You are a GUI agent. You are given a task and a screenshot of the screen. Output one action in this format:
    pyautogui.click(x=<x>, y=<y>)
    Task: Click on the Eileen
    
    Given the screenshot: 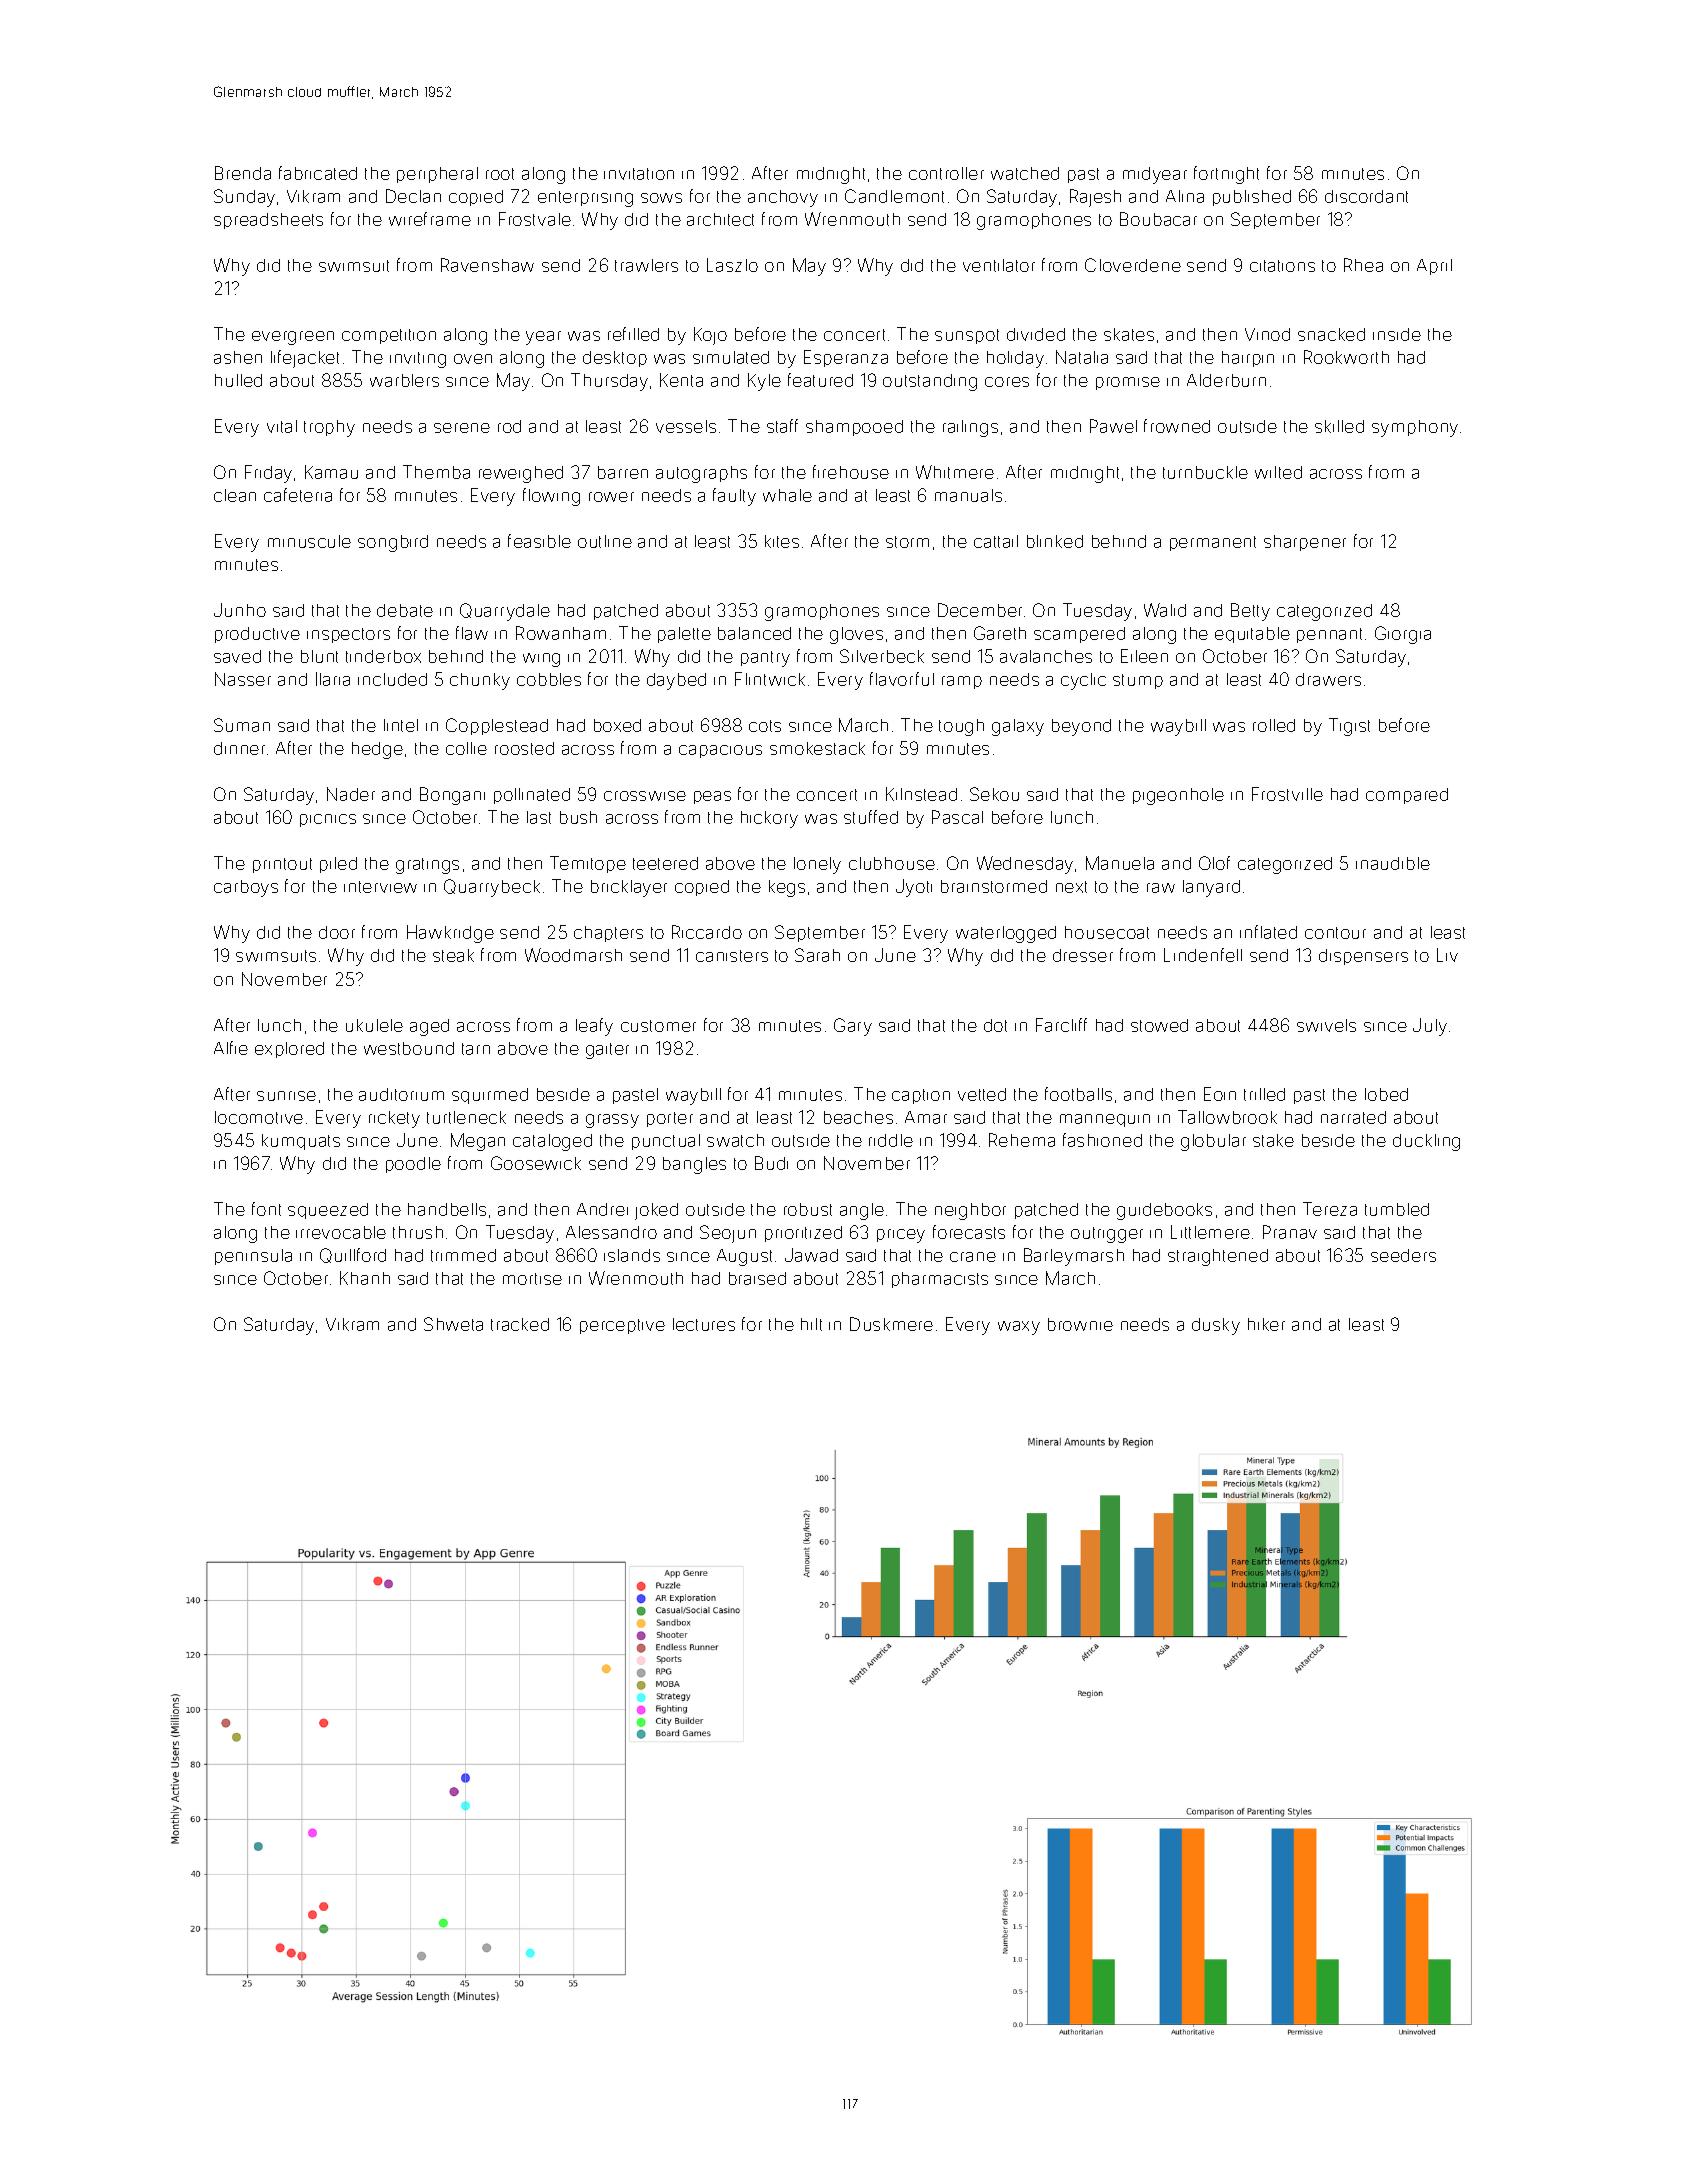 What is the action you would take?
    pyautogui.click(x=1144, y=656)
